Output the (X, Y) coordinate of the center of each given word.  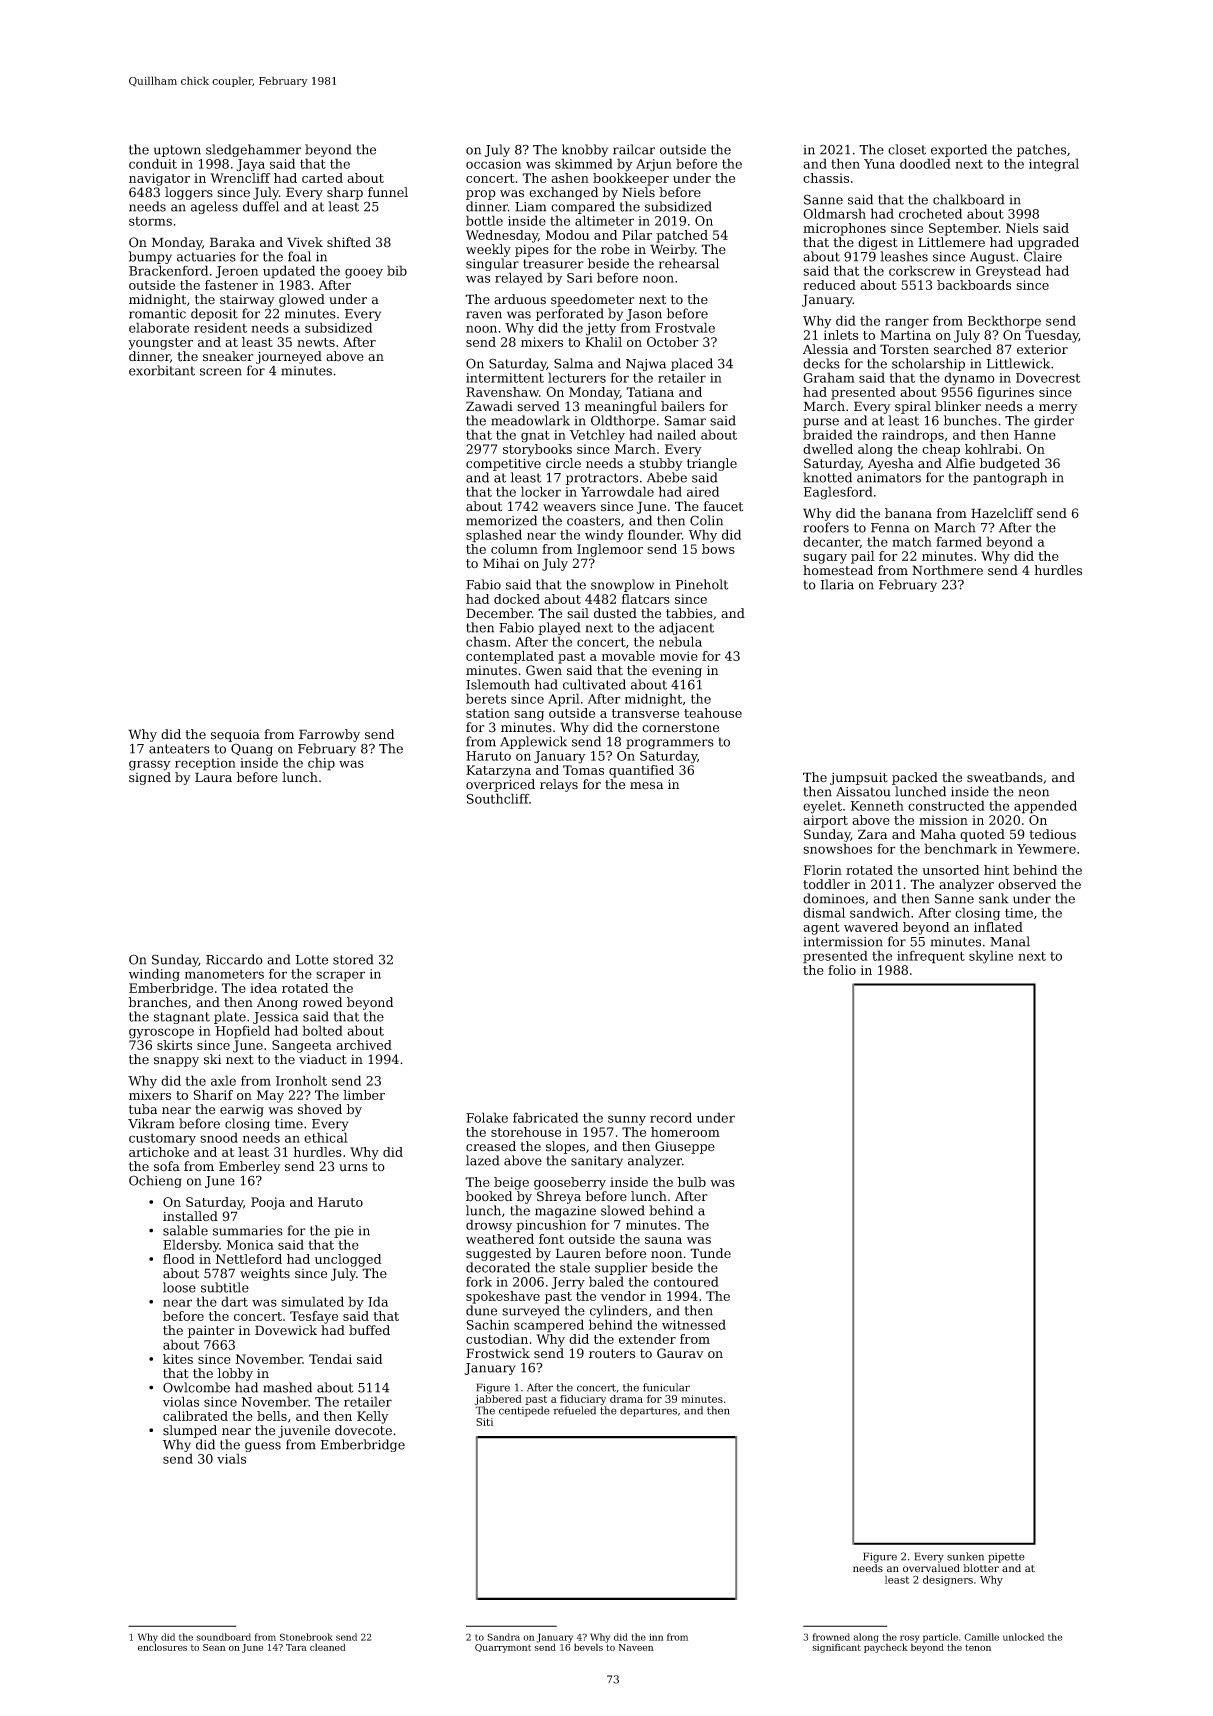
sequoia (235, 735)
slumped (190, 1431)
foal (299, 256)
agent (821, 929)
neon (1033, 793)
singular (492, 264)
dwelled (828, 449)
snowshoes (837, 848)
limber (364, 1095)
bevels (588, 1647)
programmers (670, 744)
